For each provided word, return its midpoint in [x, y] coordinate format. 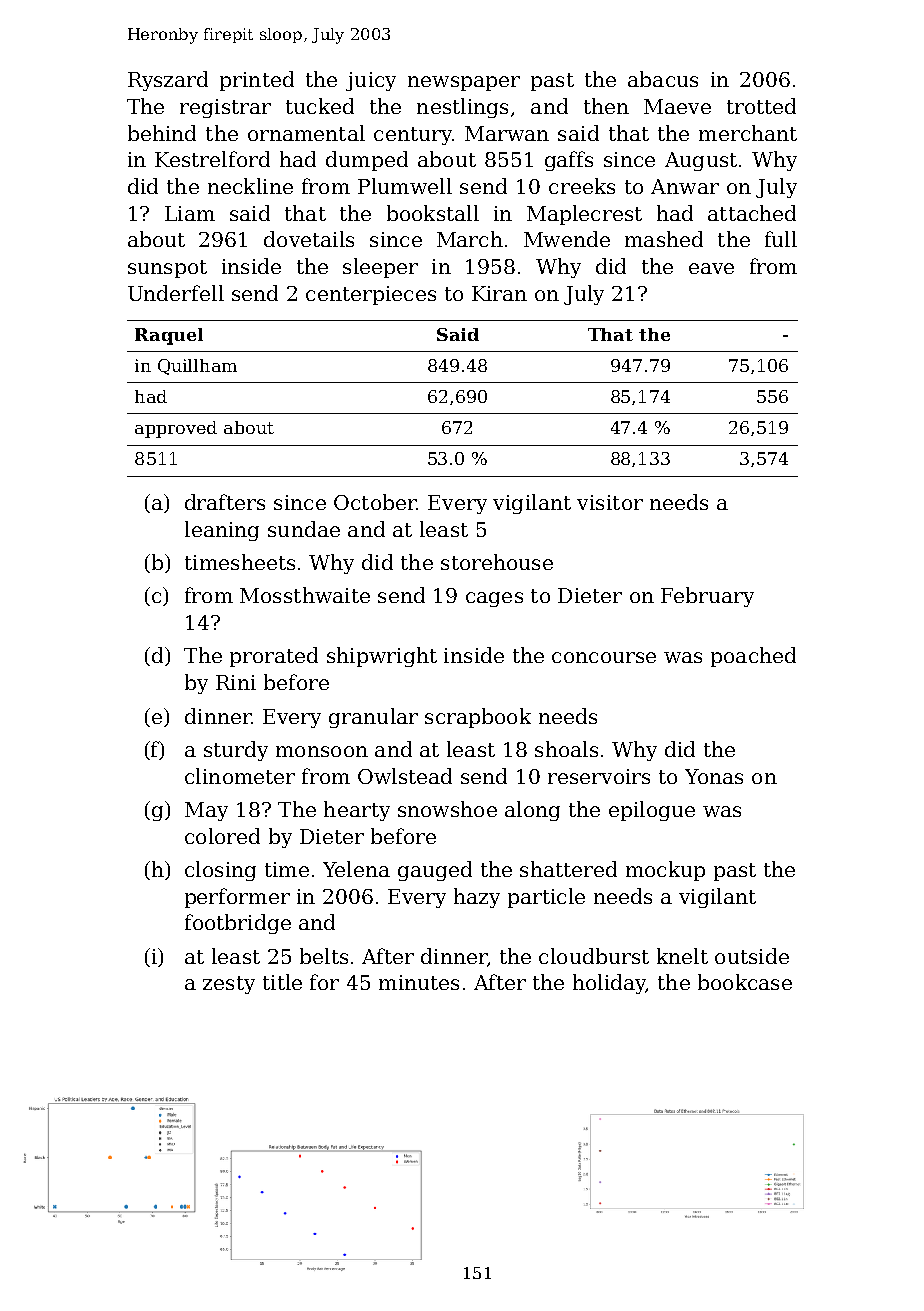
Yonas [714, 776]
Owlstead [405, 776]
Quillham [197, 367]
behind [162, 133]
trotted [761, 106]
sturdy [236, 751]
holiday [609, 984]
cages [494, 599]
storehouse [497, 562]
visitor [610, 502]
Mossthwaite [305, 595]
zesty [229, 985]
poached [753, 657]
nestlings [462, 108]
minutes [419, 982]
